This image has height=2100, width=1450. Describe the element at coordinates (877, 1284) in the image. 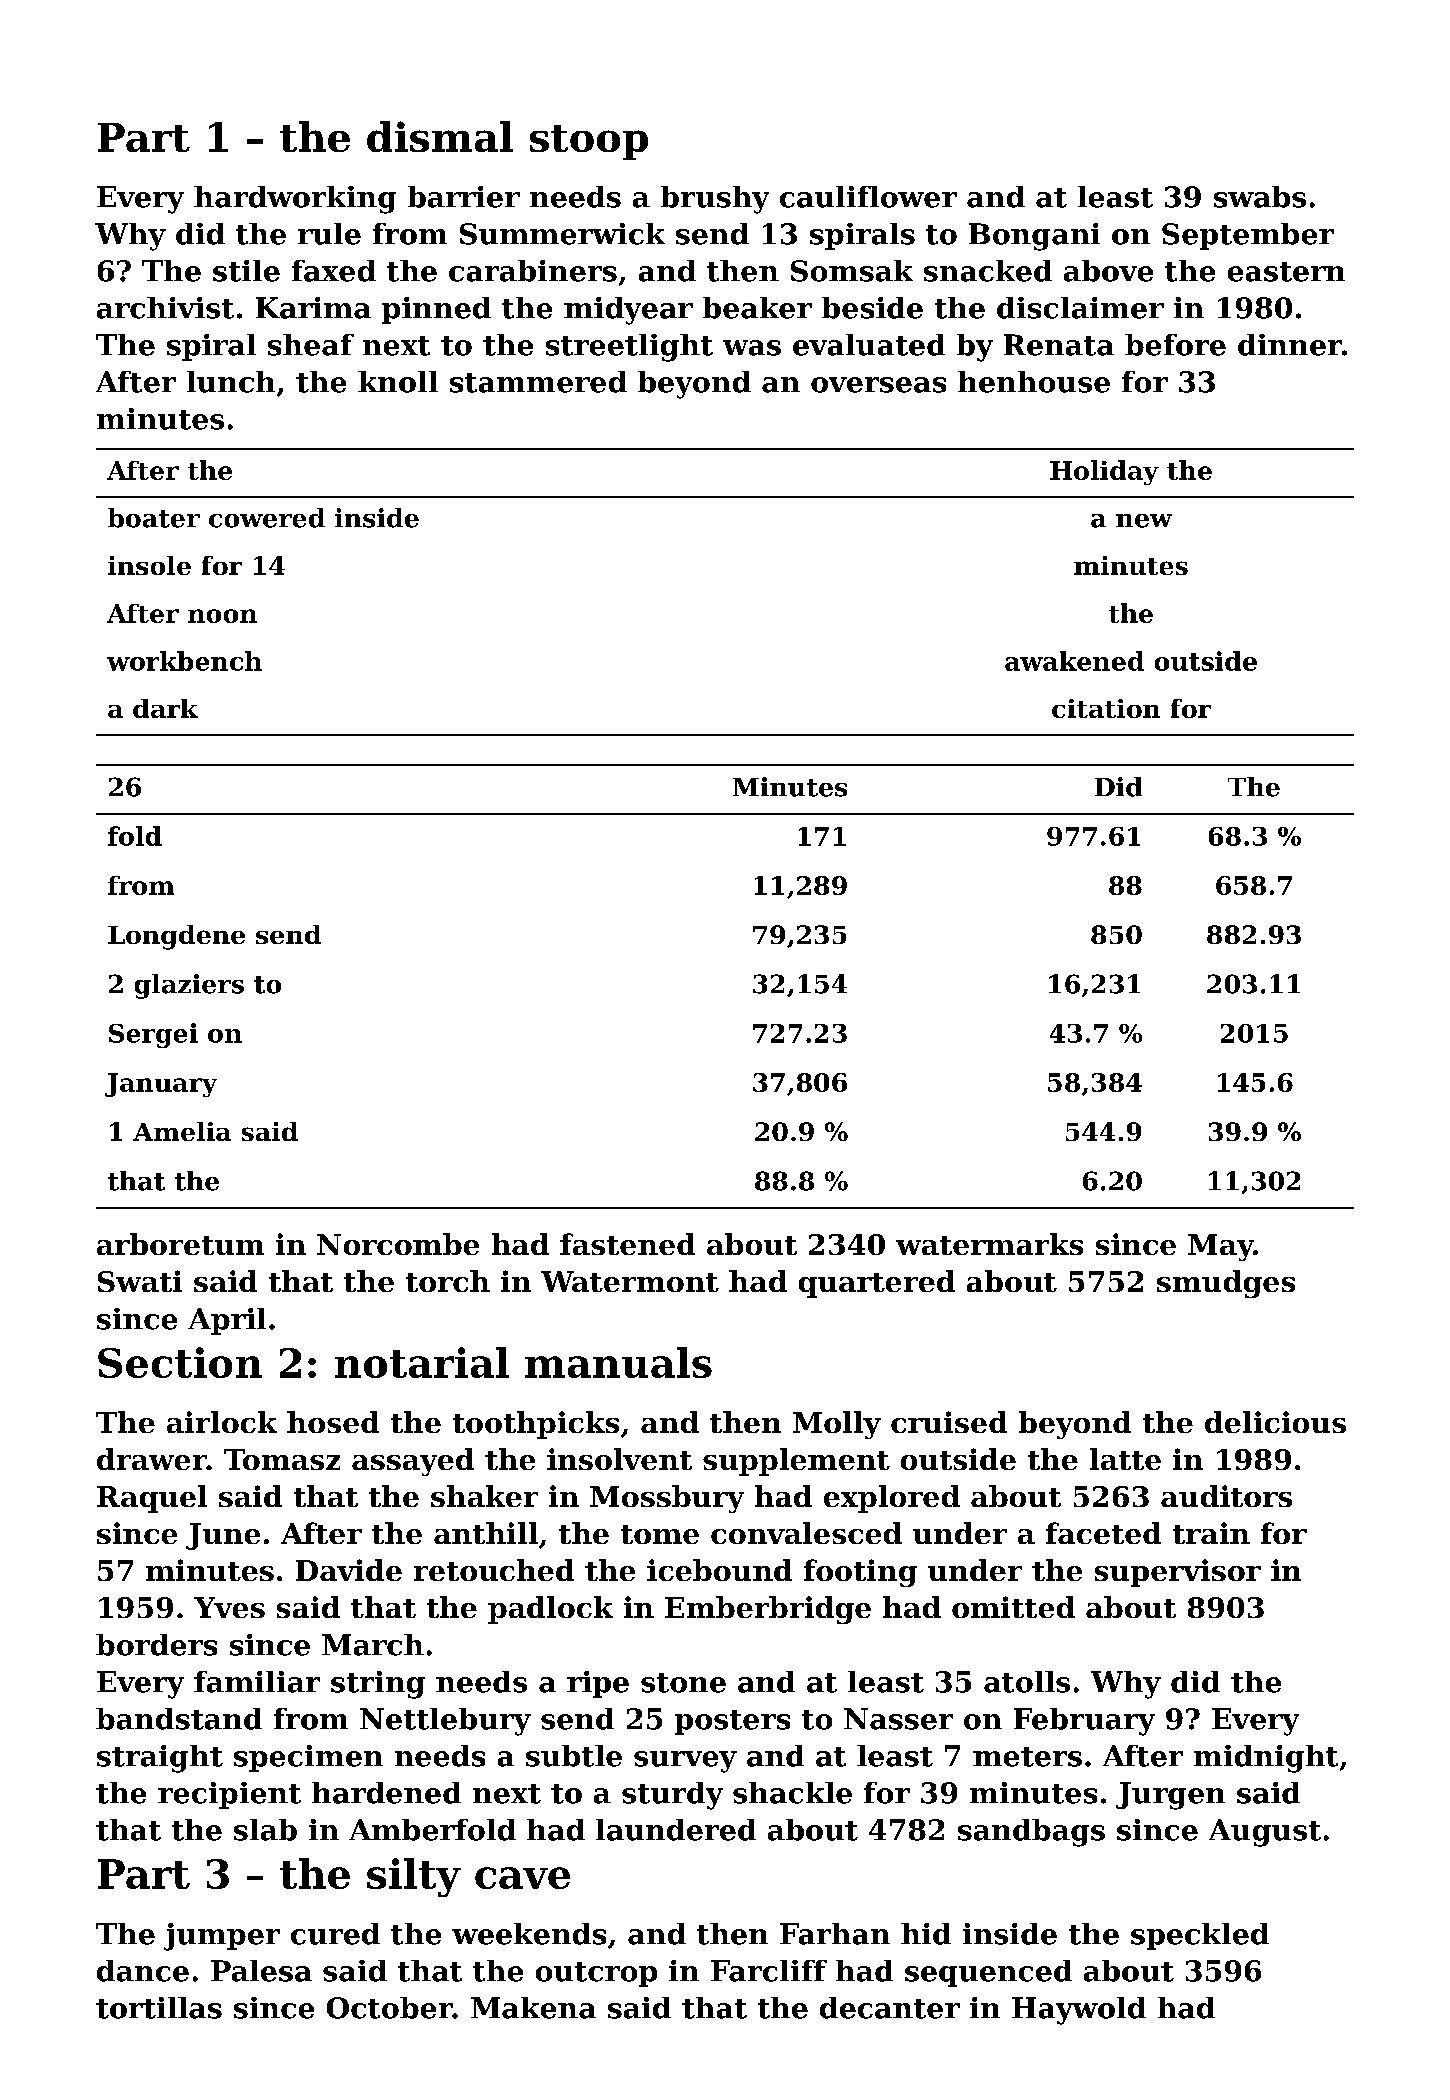

I see `quartered` at that location.
